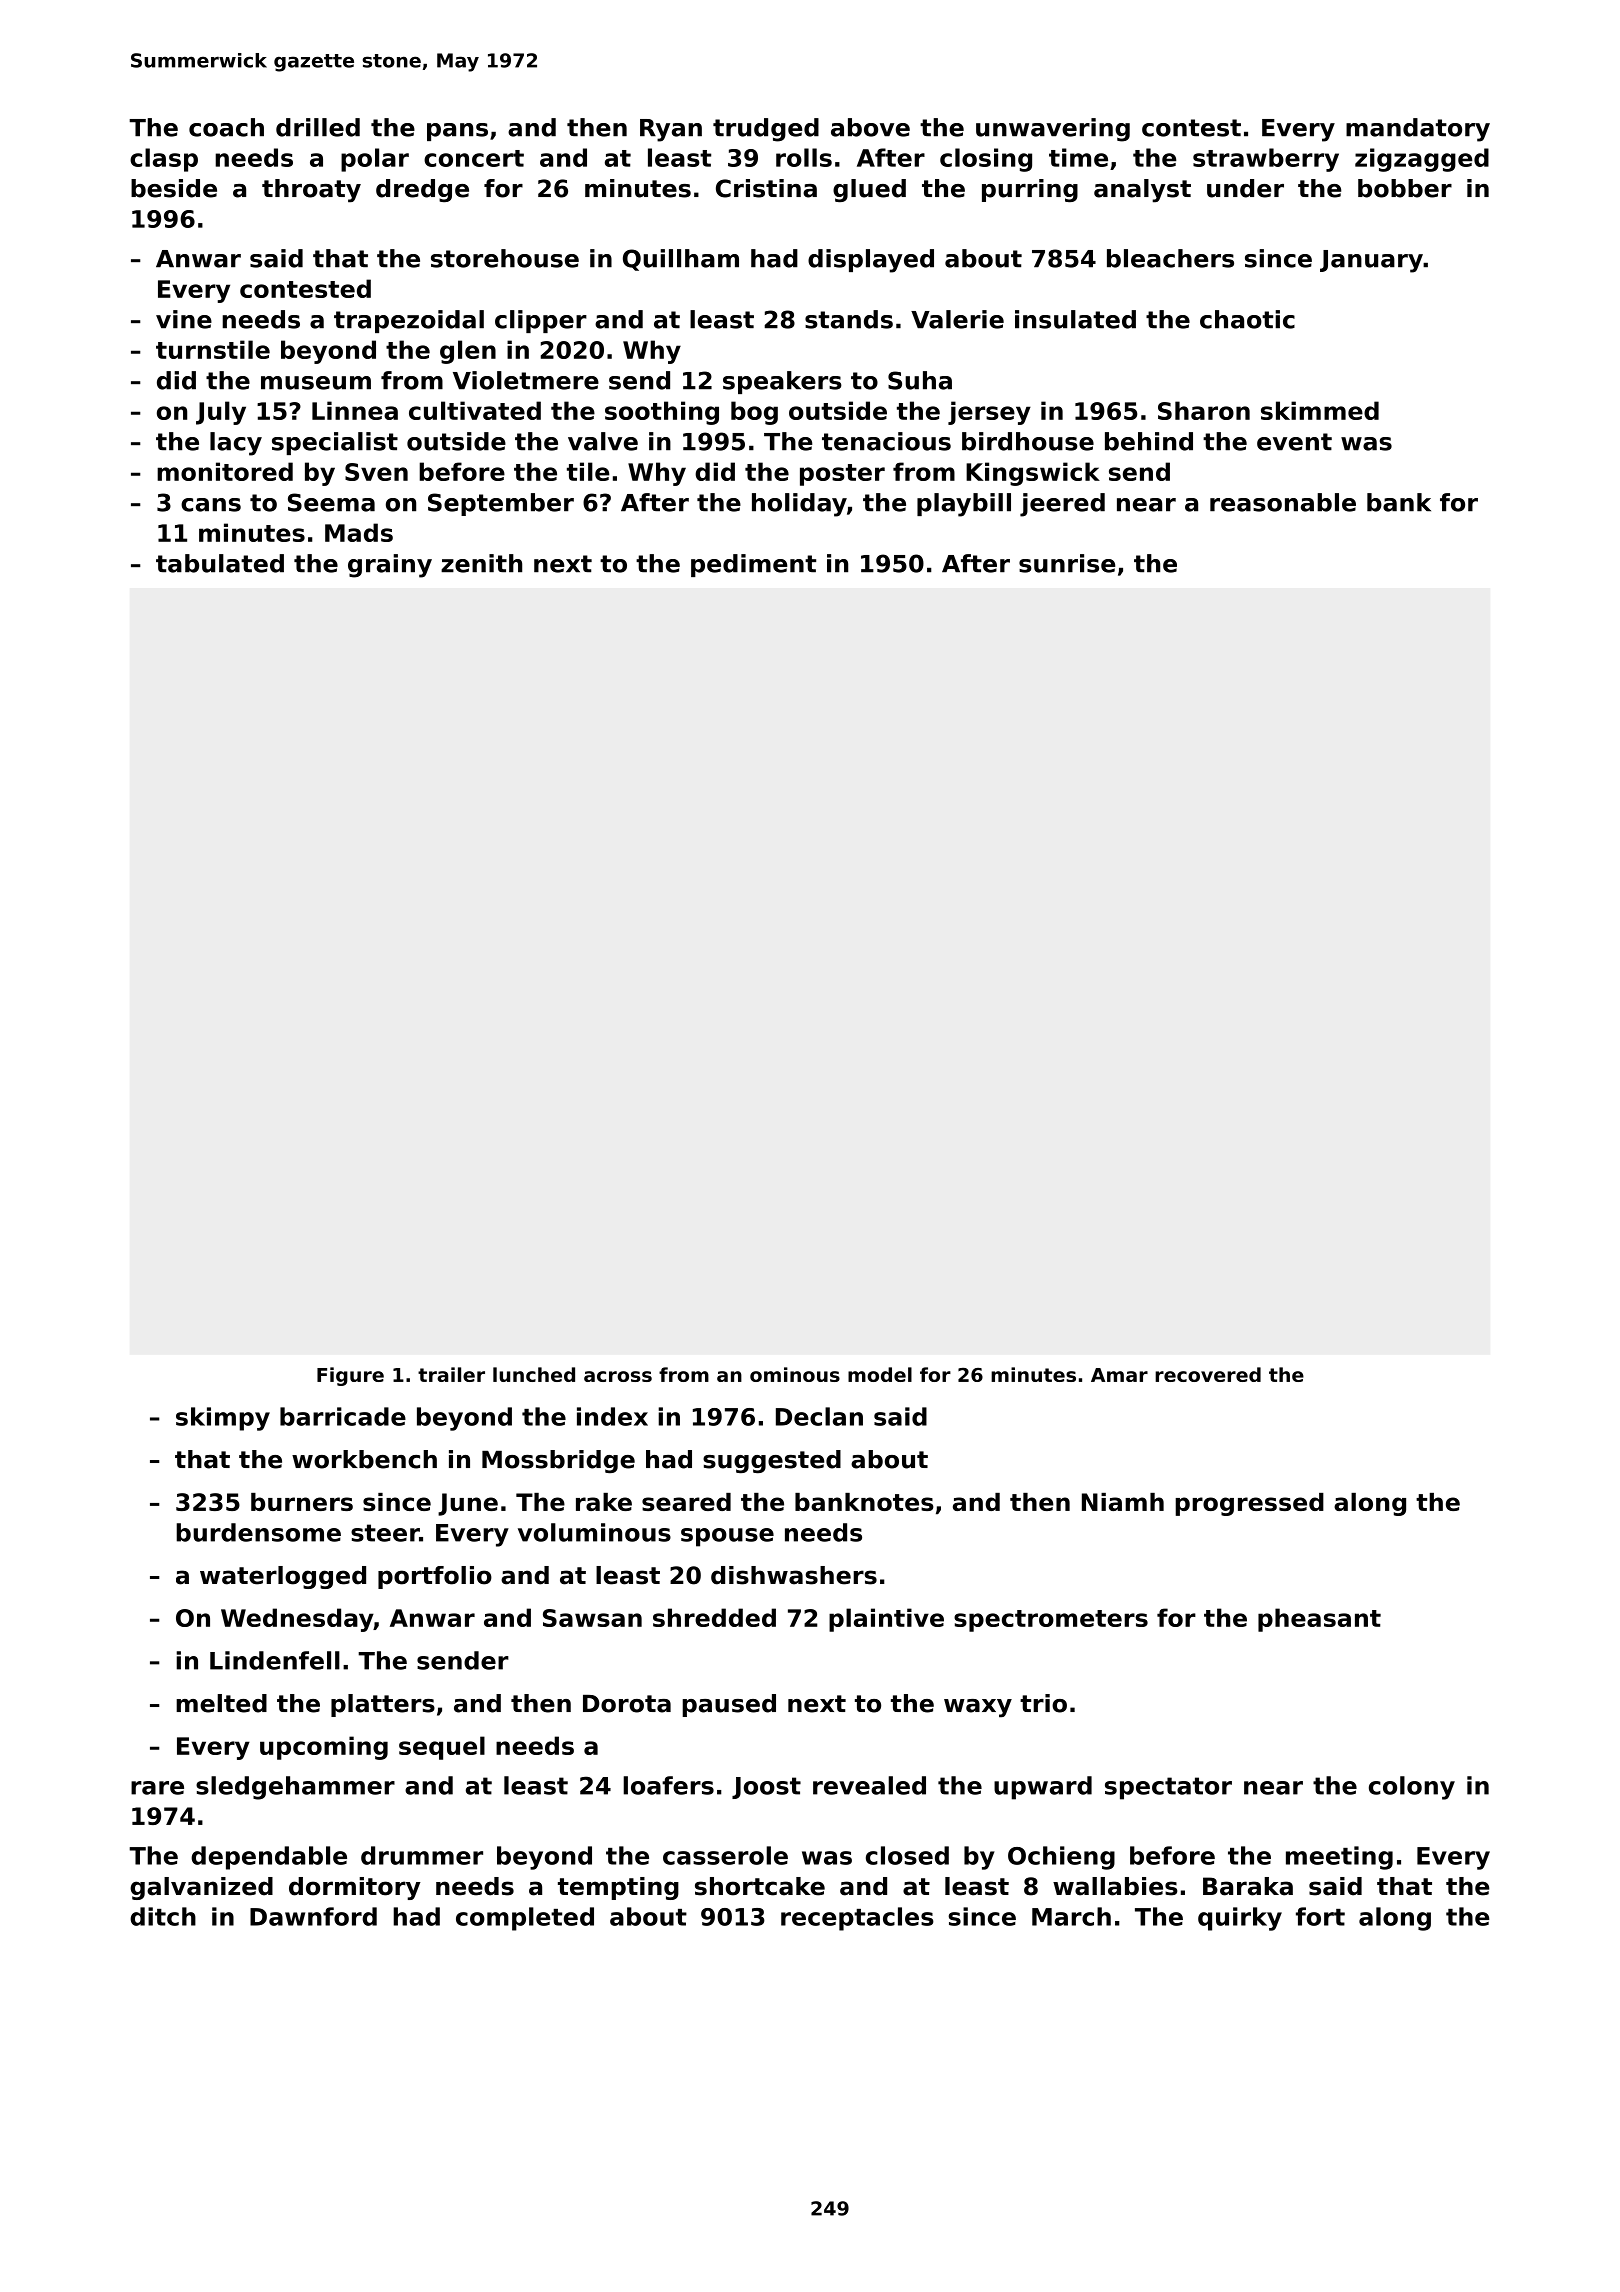 The height and width of the page is (2292, 1620). I want to click on receptacles, so click(857, 1919).
